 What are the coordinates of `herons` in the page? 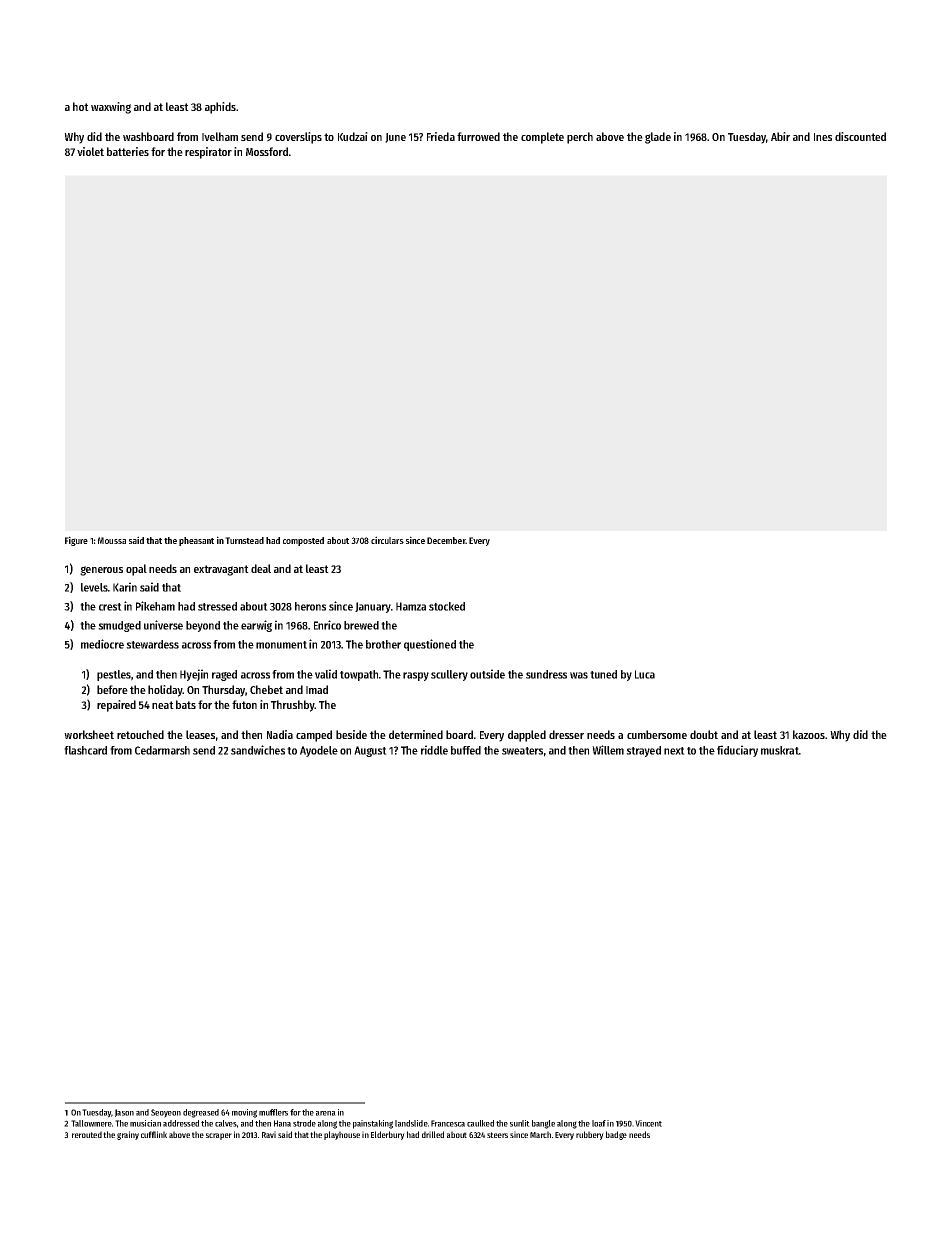 It's located at (310, 606).
